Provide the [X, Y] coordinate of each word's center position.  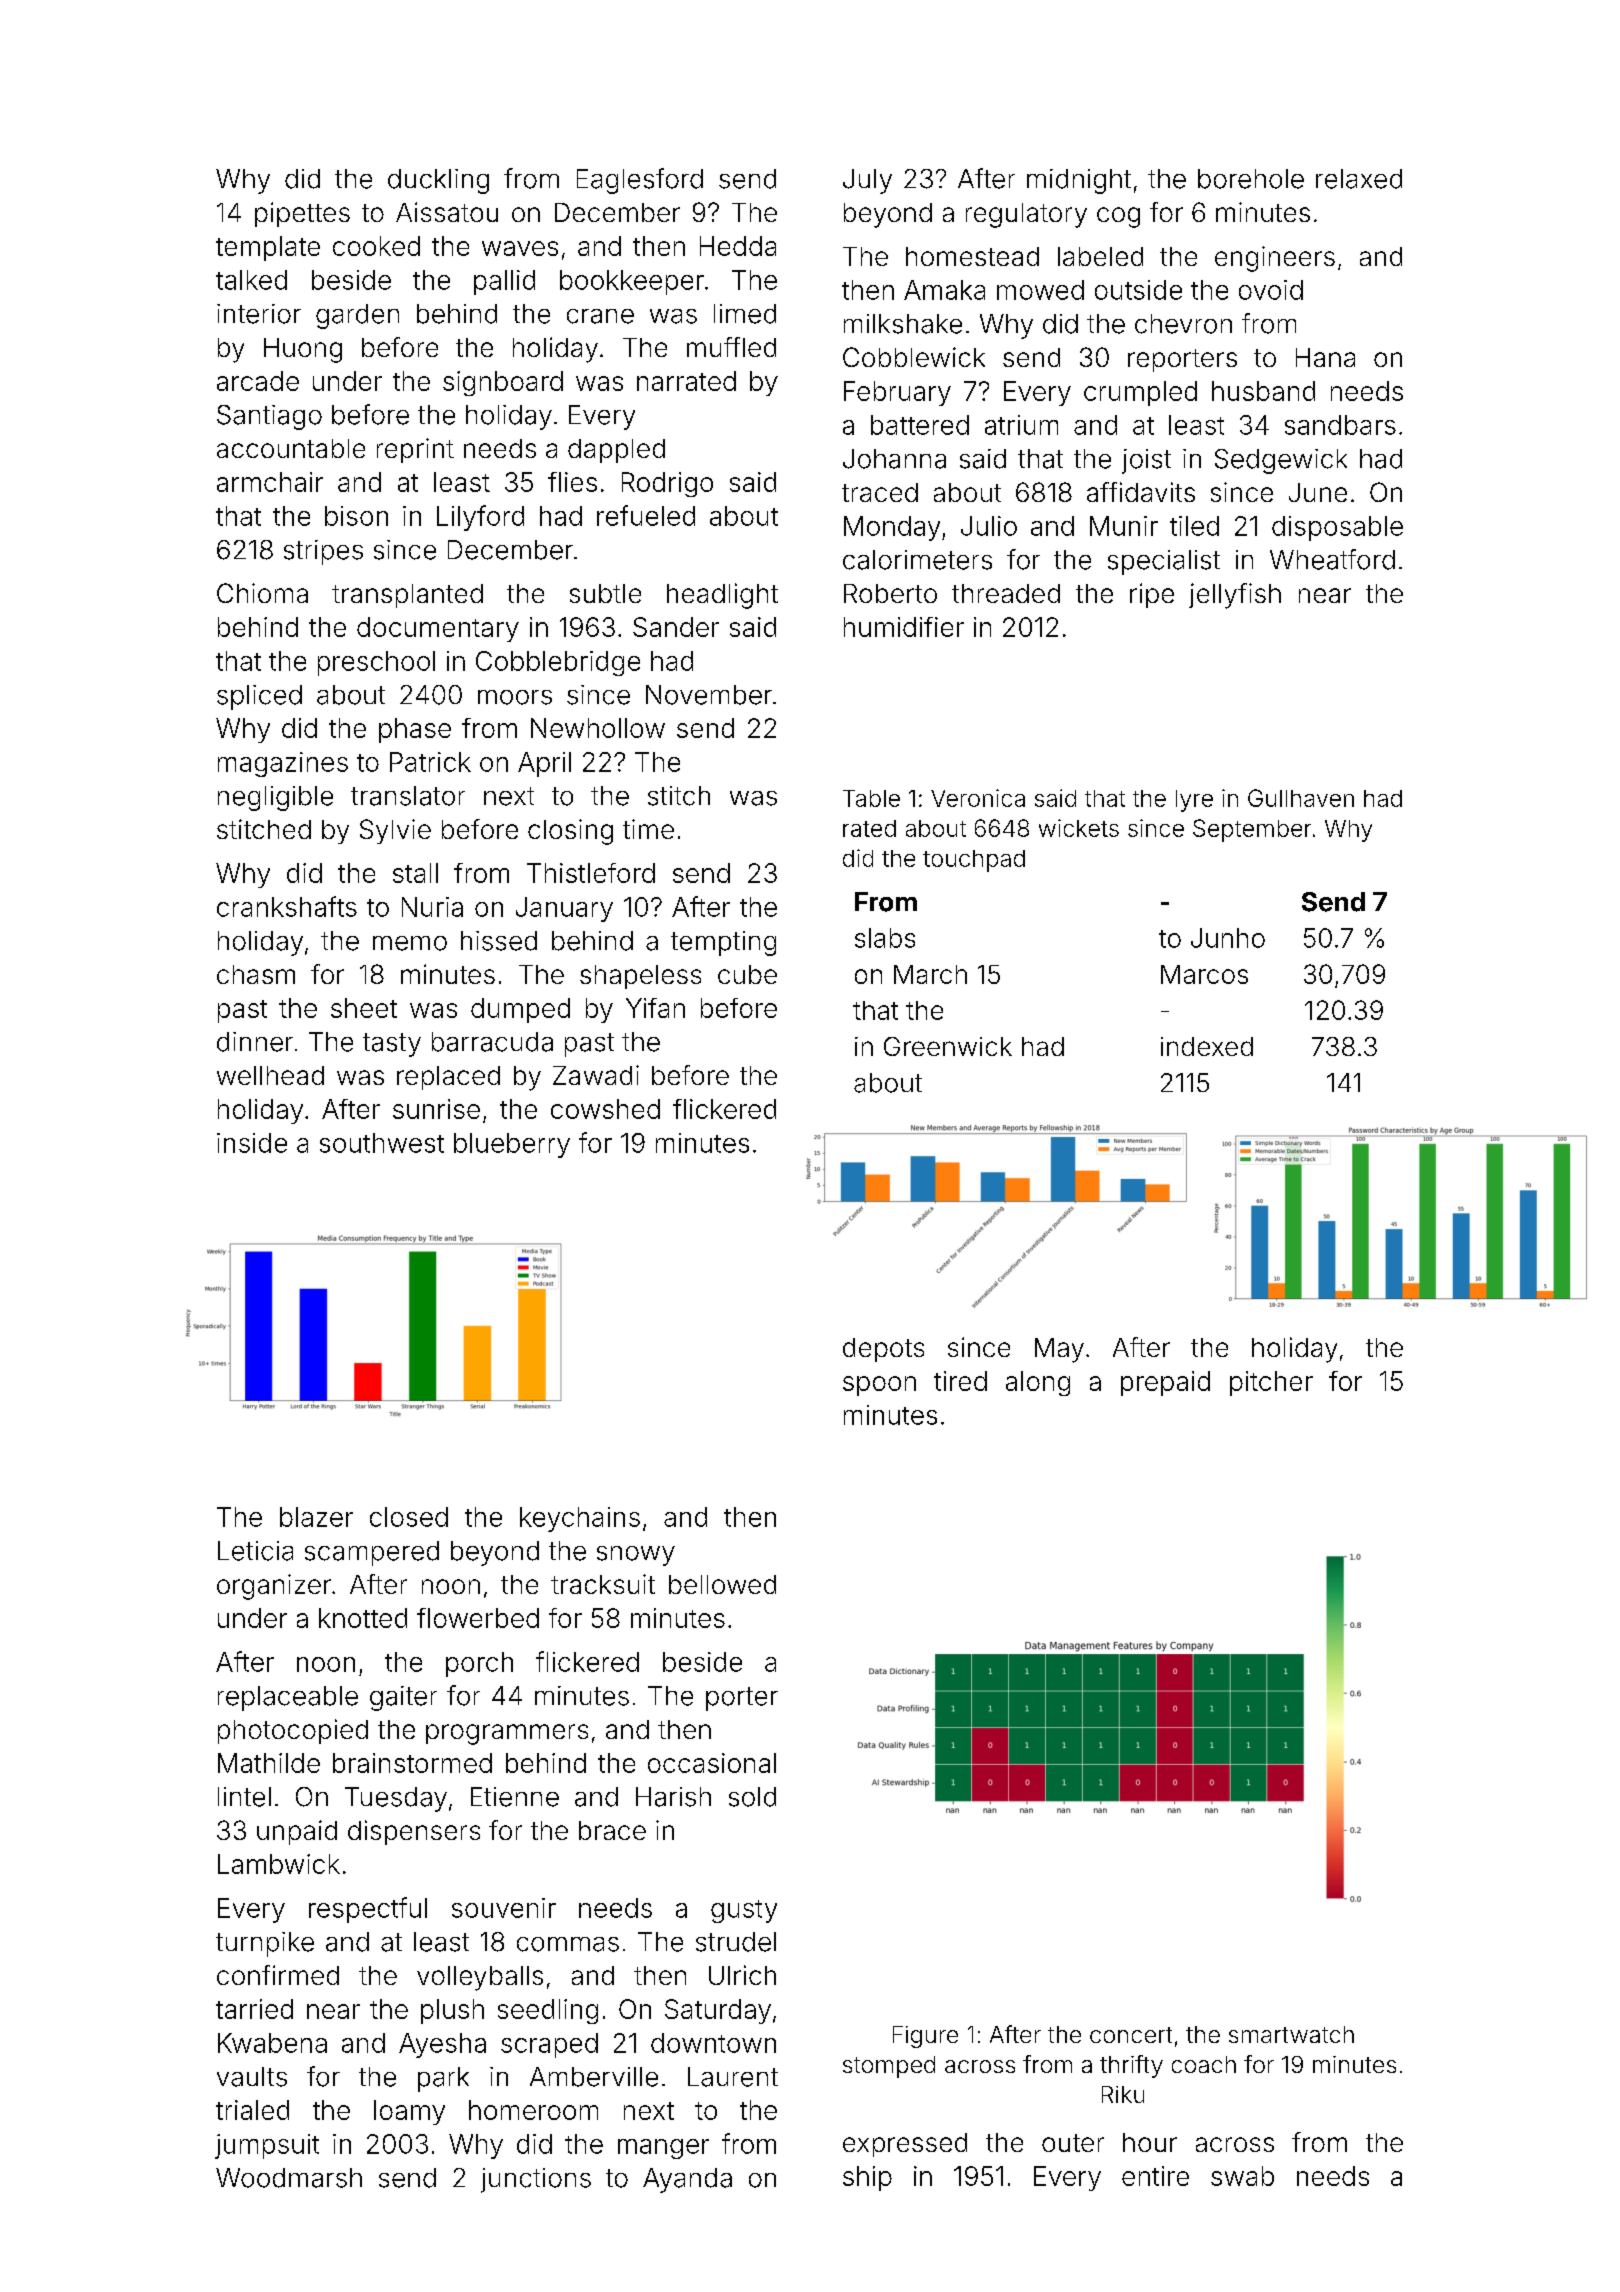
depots [883, 1350]
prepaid [1165, 1383]
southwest [382, 1143]
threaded [1006, 593]
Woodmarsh [289, 2178]
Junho [1228, 938]
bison [356, 516]
